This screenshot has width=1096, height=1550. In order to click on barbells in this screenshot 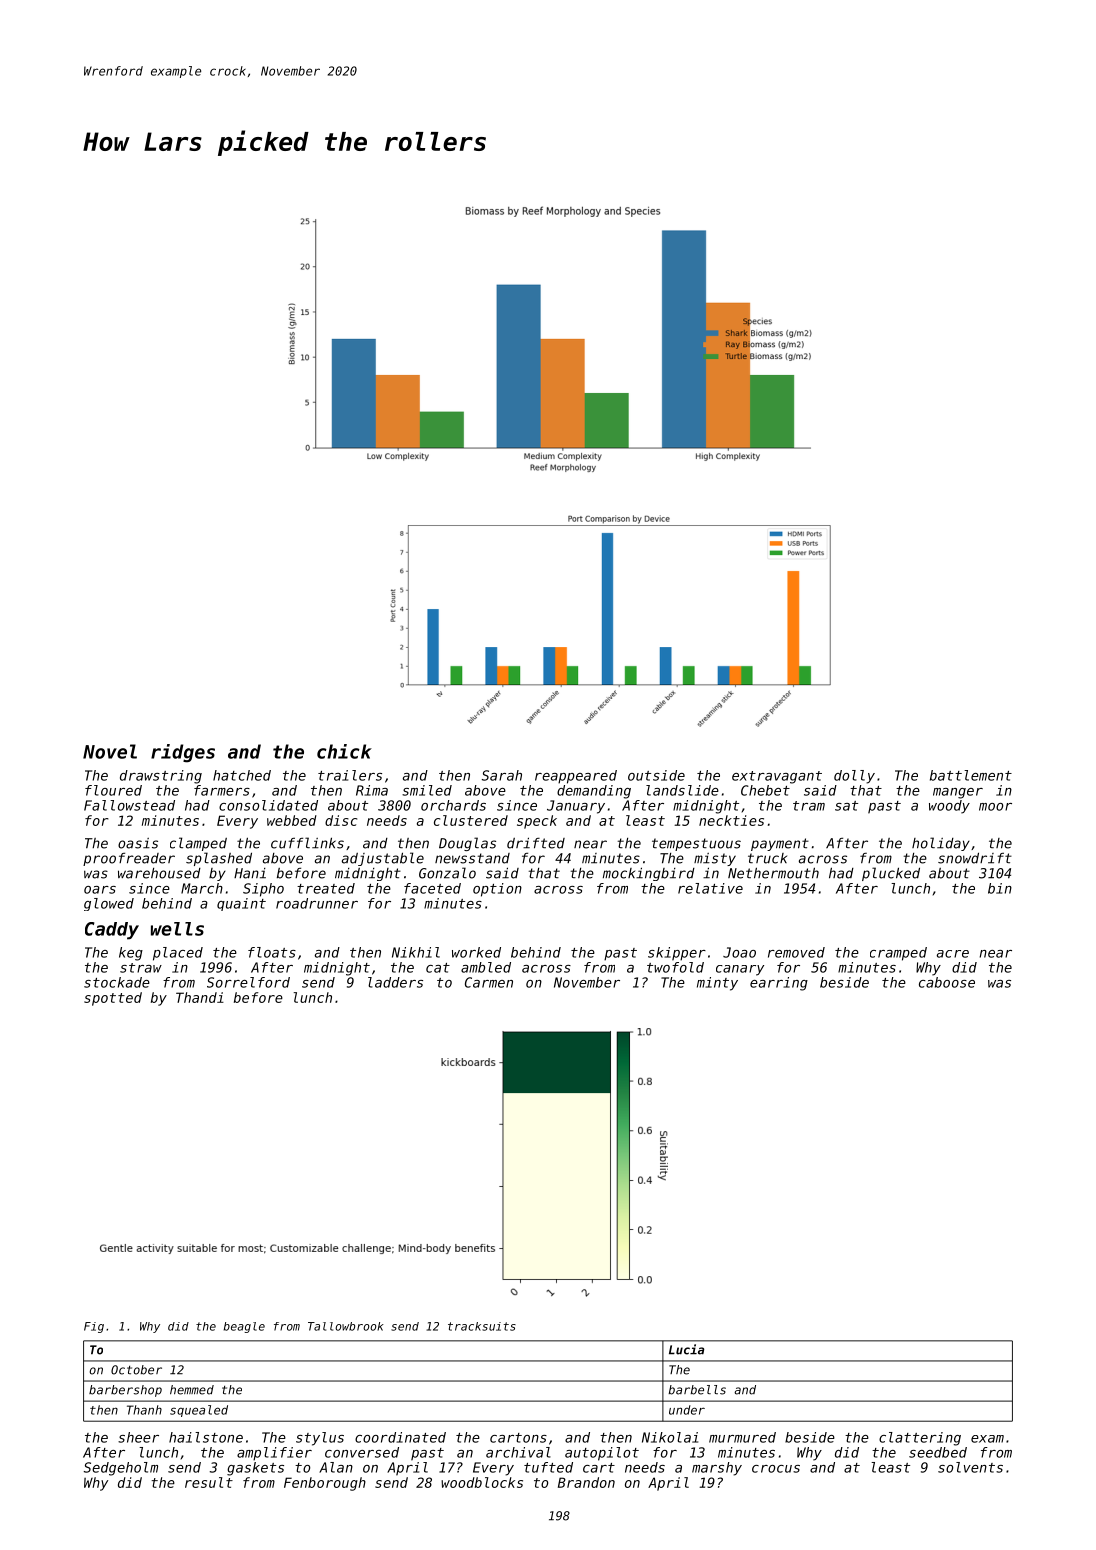, I will do `click(697, 1390)`.
